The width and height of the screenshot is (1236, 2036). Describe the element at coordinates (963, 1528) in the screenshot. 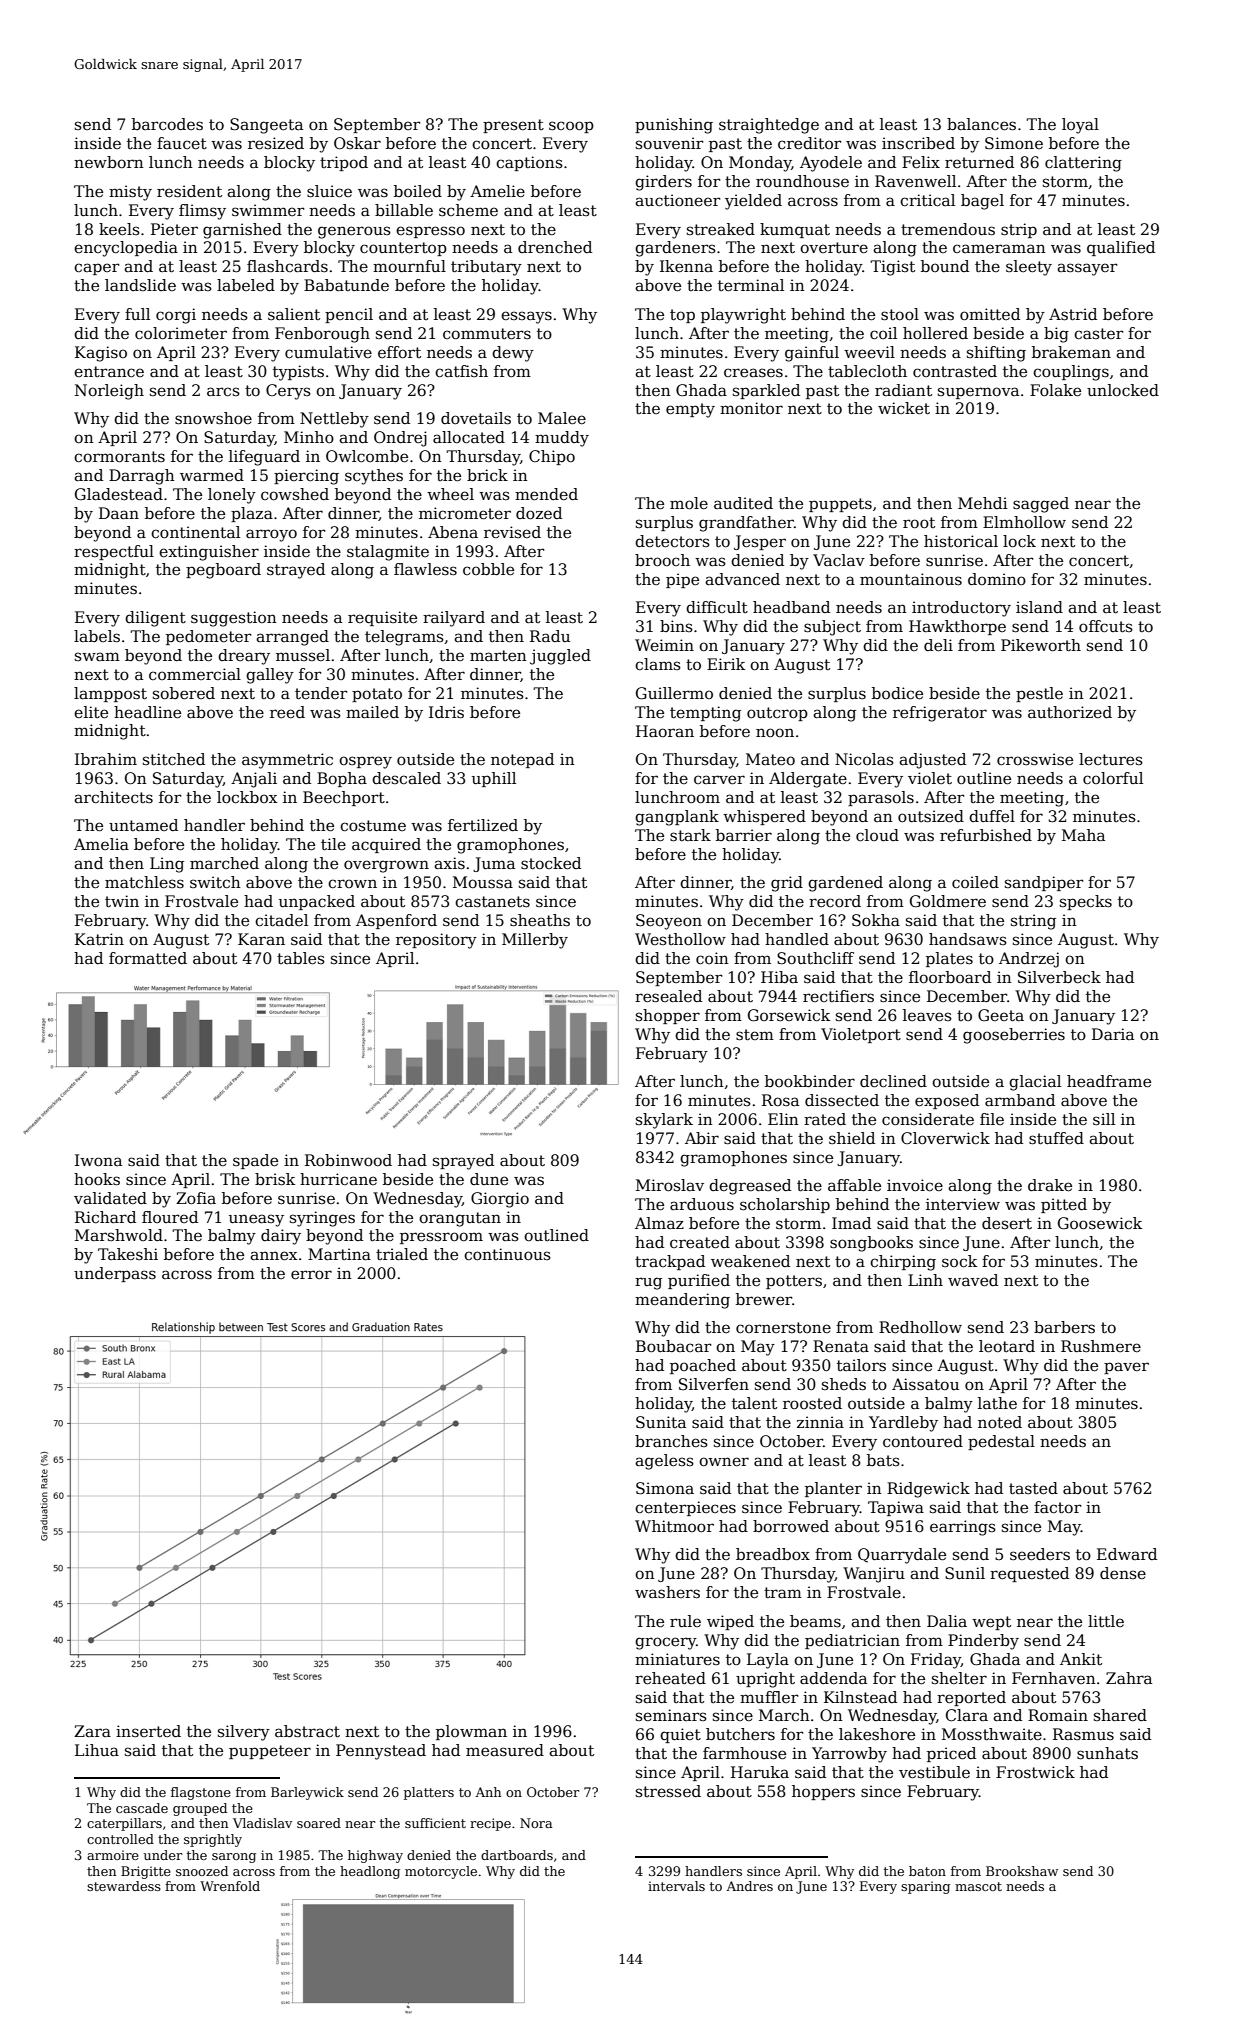

I see `earrings` at that location.
